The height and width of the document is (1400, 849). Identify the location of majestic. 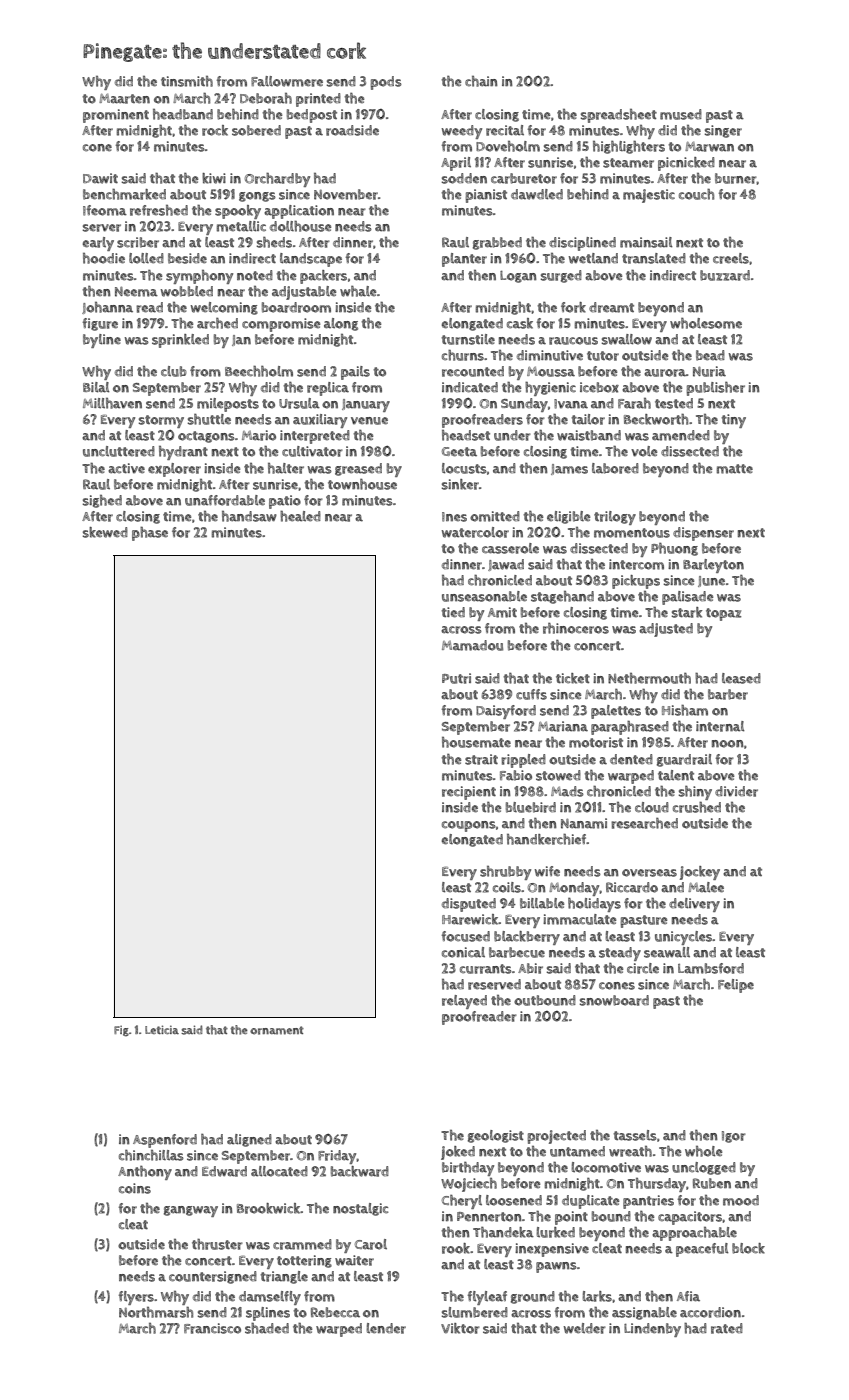
(649, 196).
